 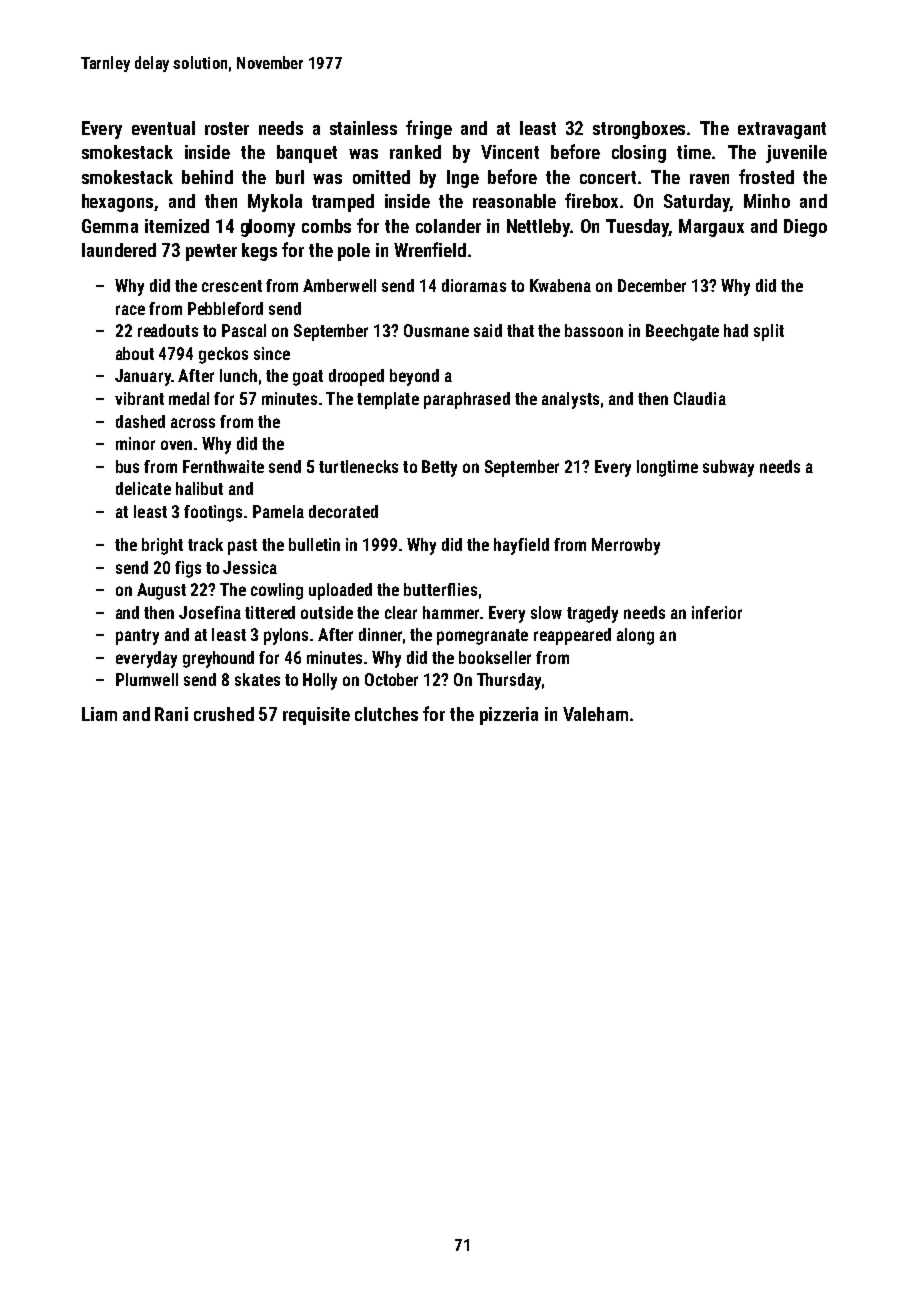 What do you see at coordinates (137, 637) in the image?
I see `pantry` at bounding box center [137, 637].
